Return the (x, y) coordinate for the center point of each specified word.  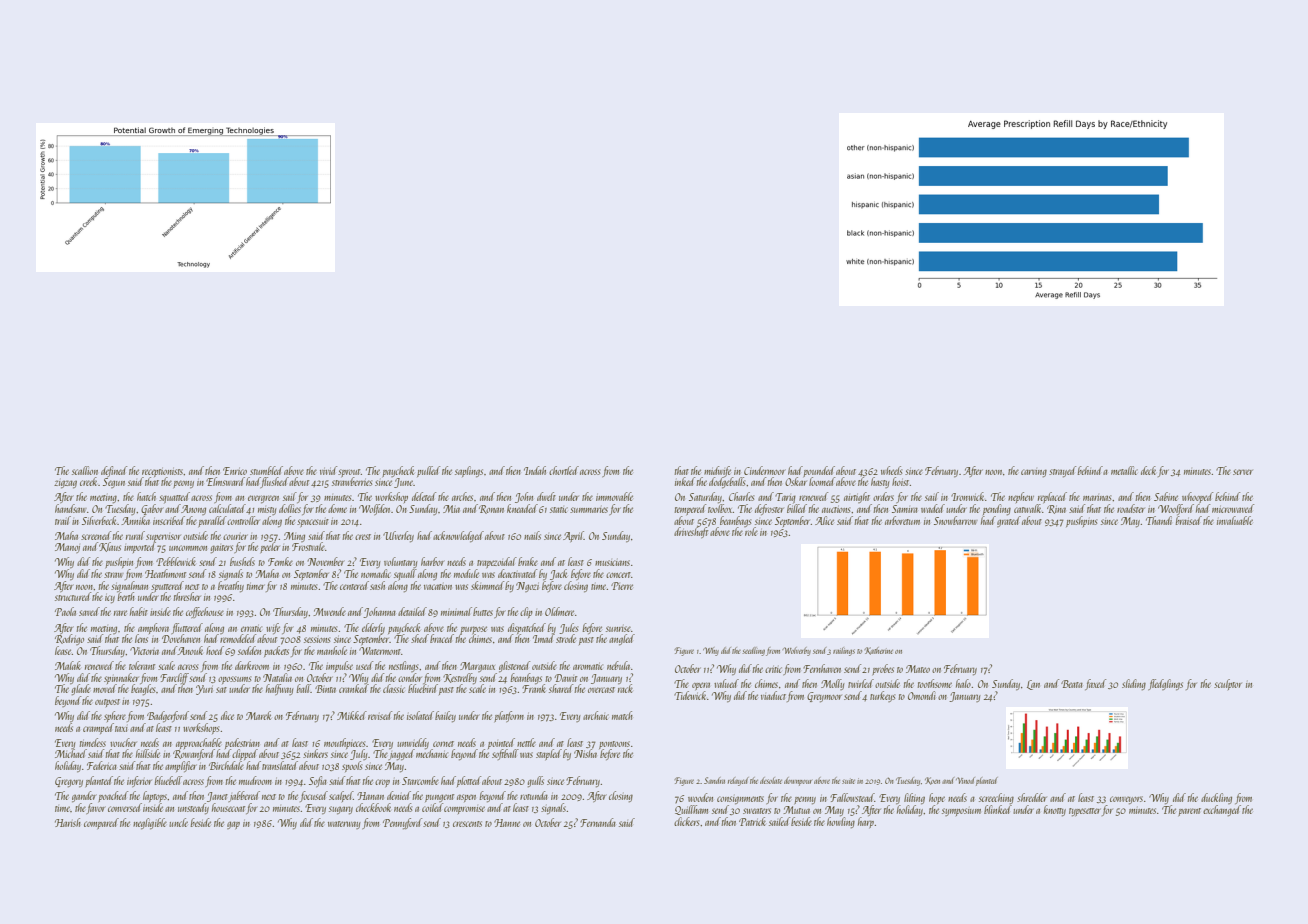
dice (227, 715)
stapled (549, 754)
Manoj (67, 548)
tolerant (142, 665)
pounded (819, 471)
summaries (589, 510)
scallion (85, 470)
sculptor (1228, 684)
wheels (891, 470)
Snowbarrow (955, 520)
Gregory (69, 782)
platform (509, 716)
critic (773, 670)
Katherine (878, 651)
